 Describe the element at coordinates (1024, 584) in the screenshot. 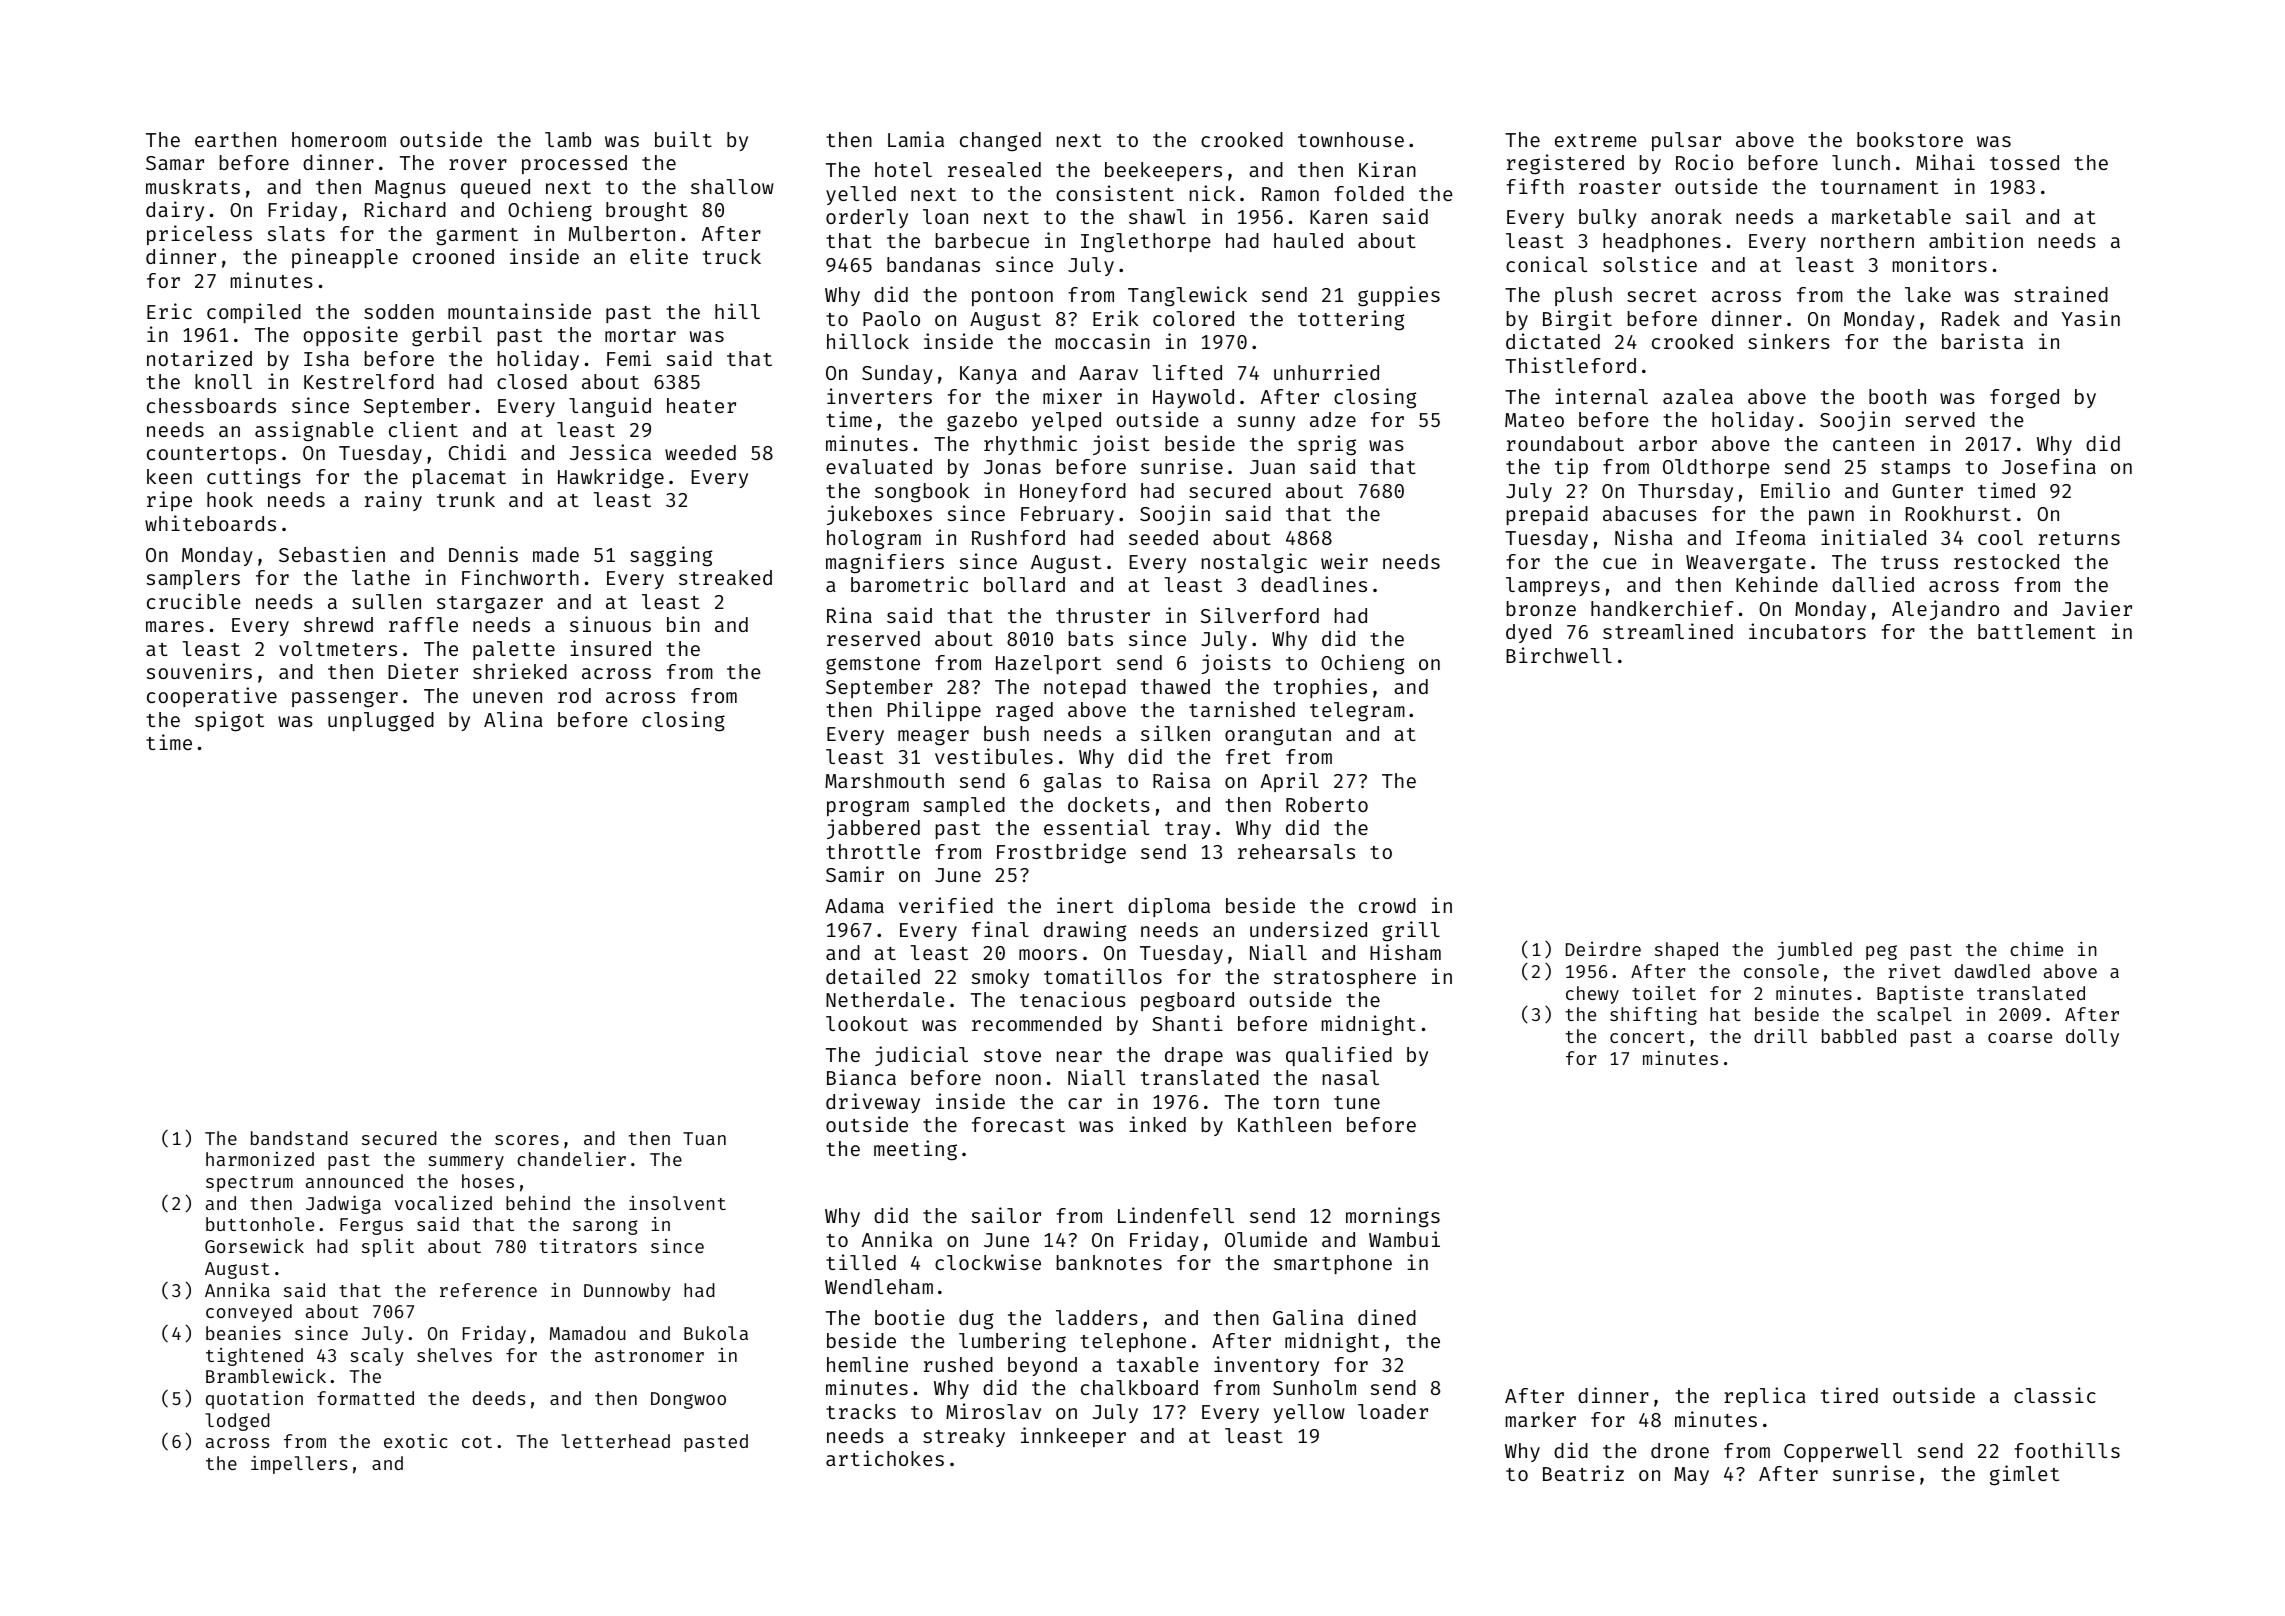

I see `bollard` at that location.
